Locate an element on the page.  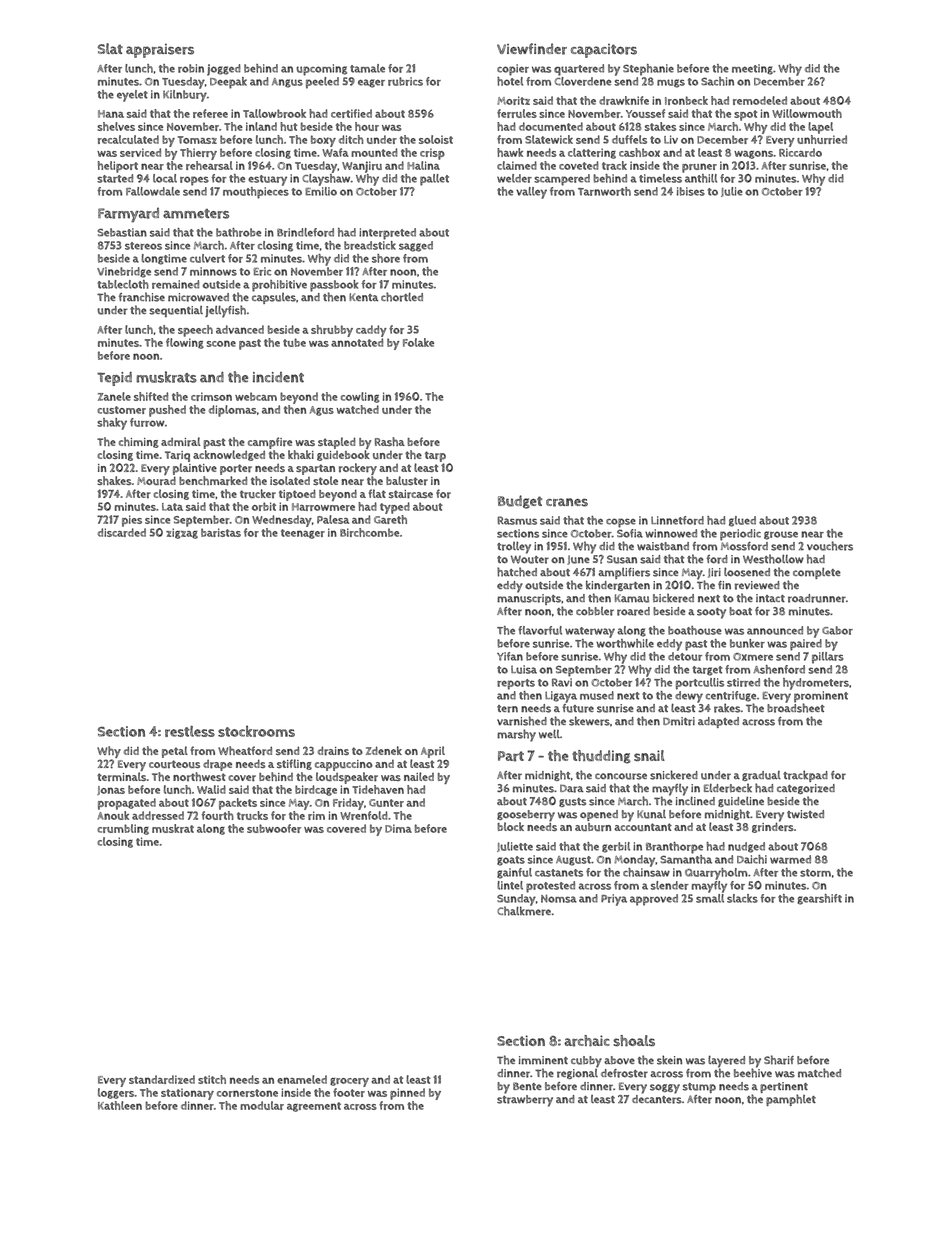
Dima is located at coordinates (398, 828).
